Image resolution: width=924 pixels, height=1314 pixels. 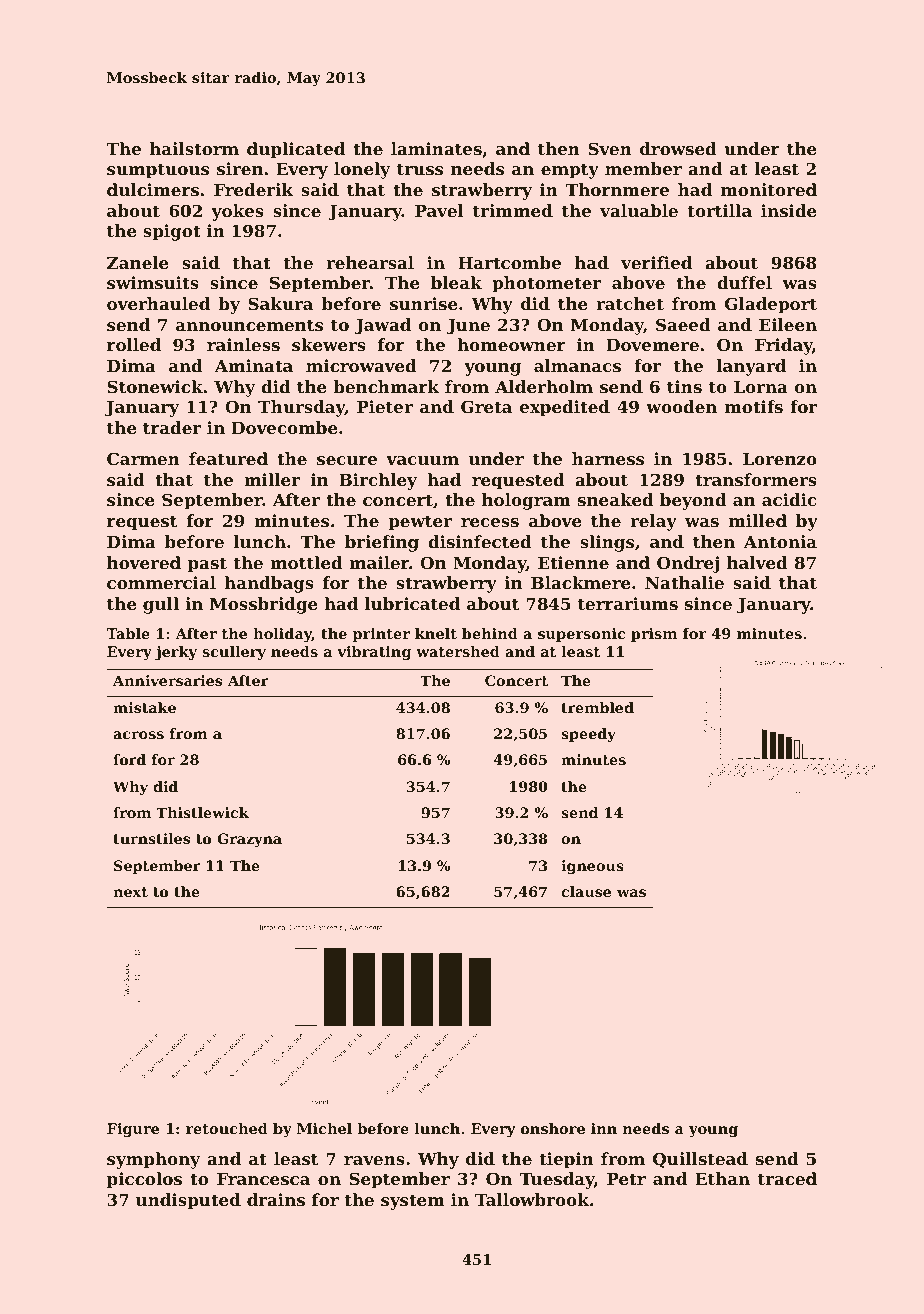 What do you see at coordinates (597, 707) in the page?
I see `trembled` at bounding box center [597, 707].
